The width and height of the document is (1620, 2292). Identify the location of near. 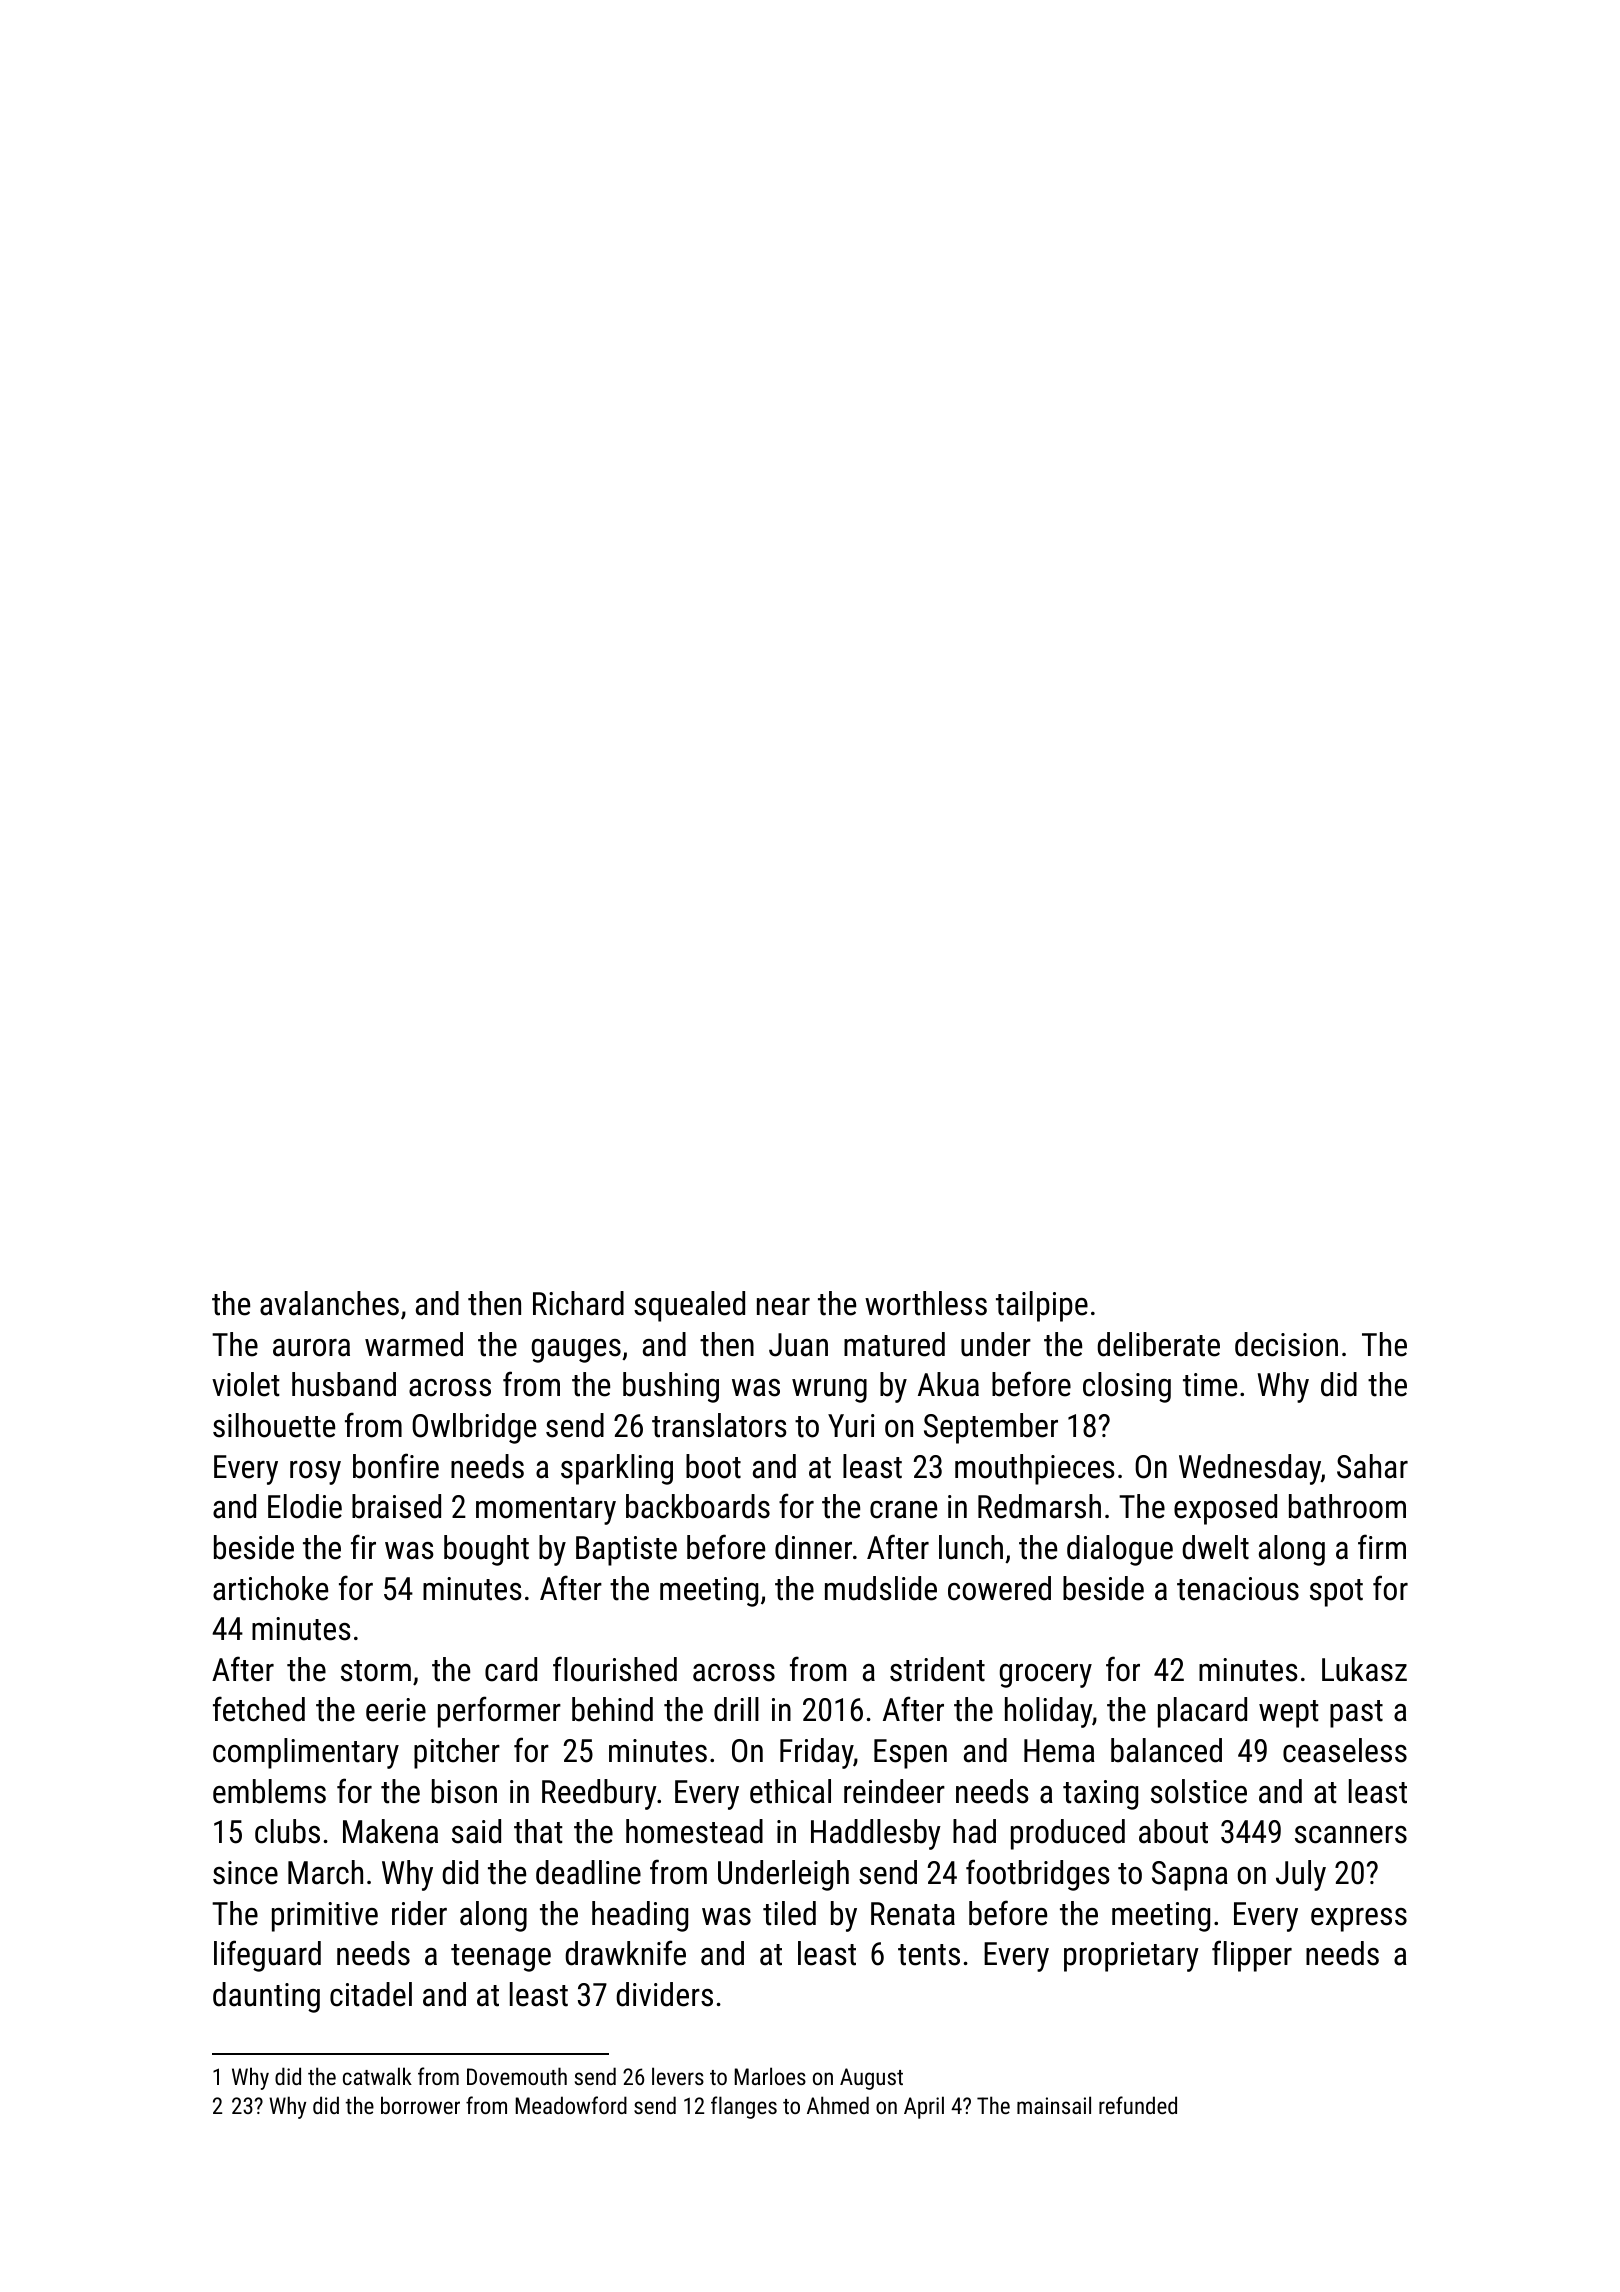
(783, 1307).
